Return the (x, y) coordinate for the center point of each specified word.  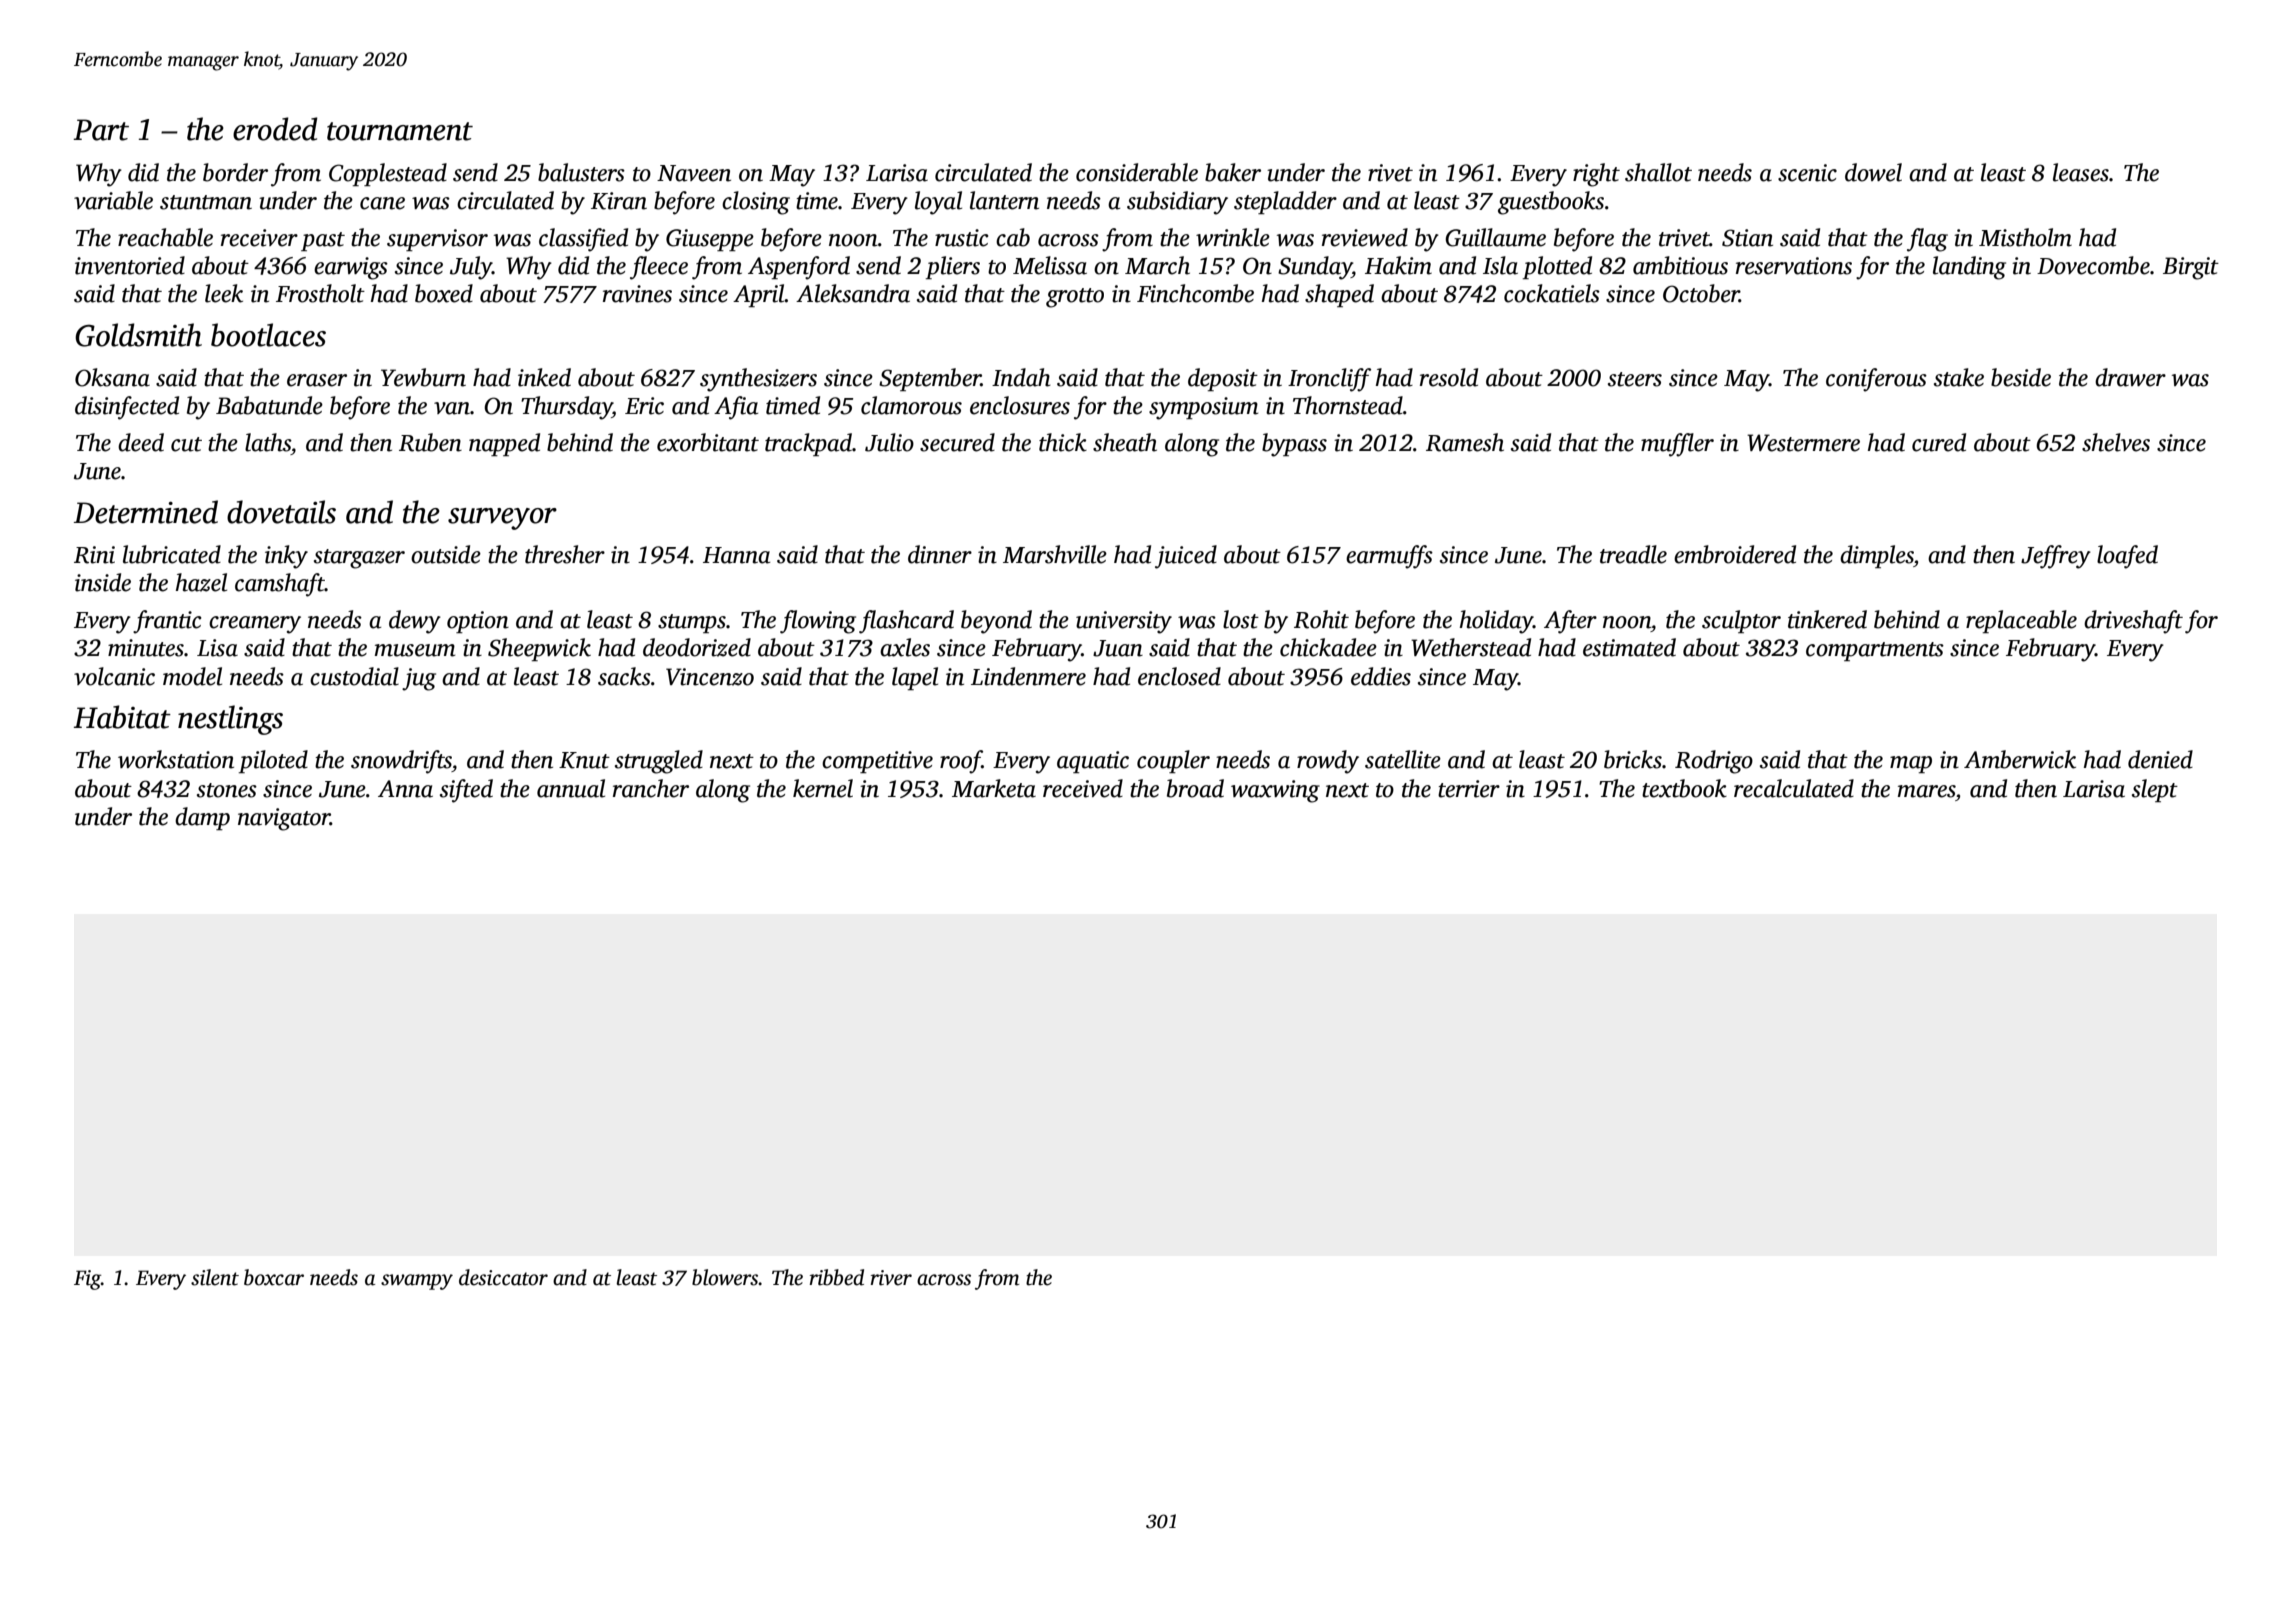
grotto (1075, 298)
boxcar (274, 1277)
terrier (1469, 789)
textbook (1684, 788)
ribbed (836, 1277)
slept (2155, 790)
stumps (692, 623)
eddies (1381, 676)
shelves (2116, 442)
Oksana (112, 377)
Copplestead (388, 174)
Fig (87, 1280)
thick (1063, 442)
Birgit (2191, 268)
